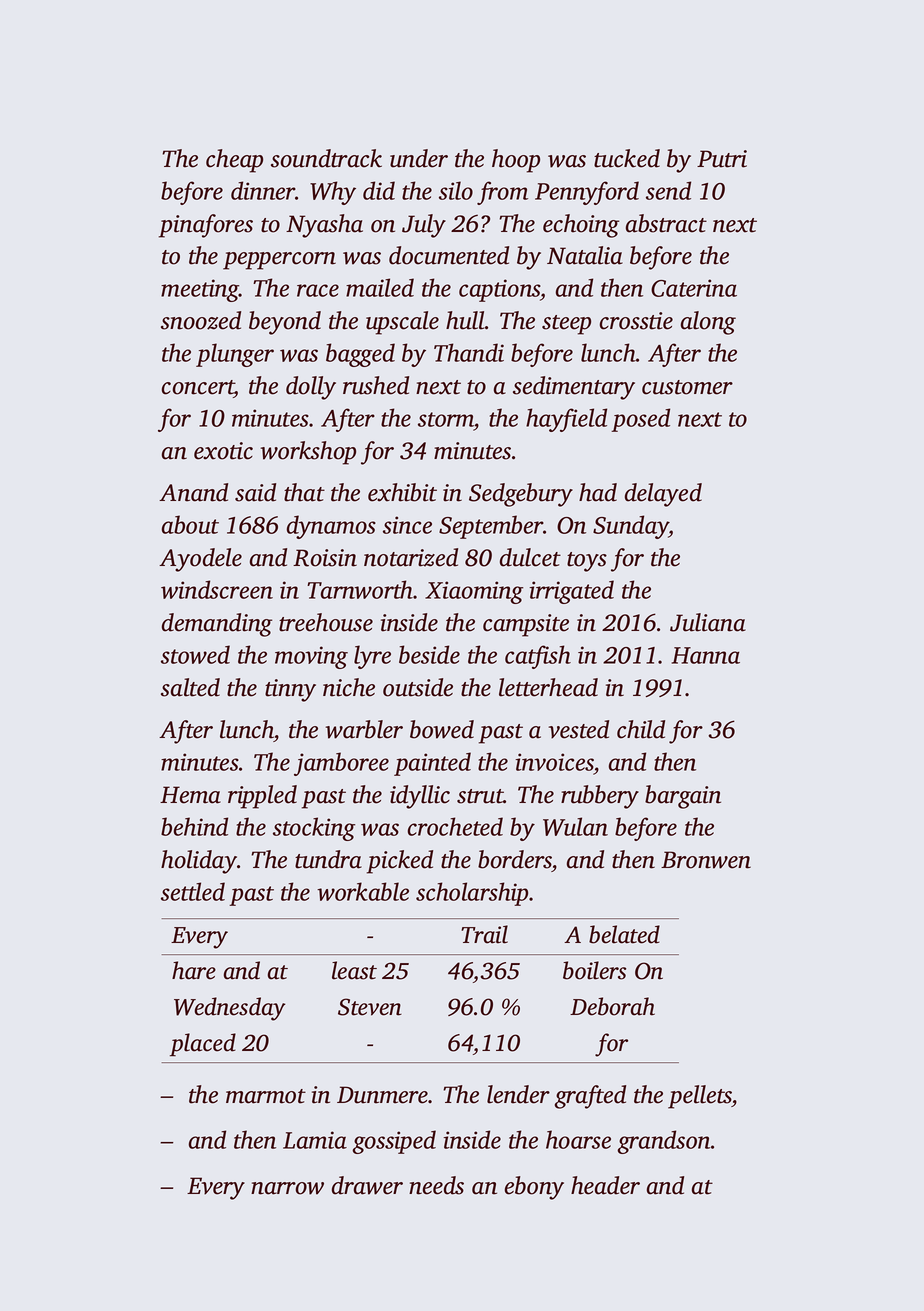 This image has width=924, height=1311. I want to click on Putri, so click(722, 159).
